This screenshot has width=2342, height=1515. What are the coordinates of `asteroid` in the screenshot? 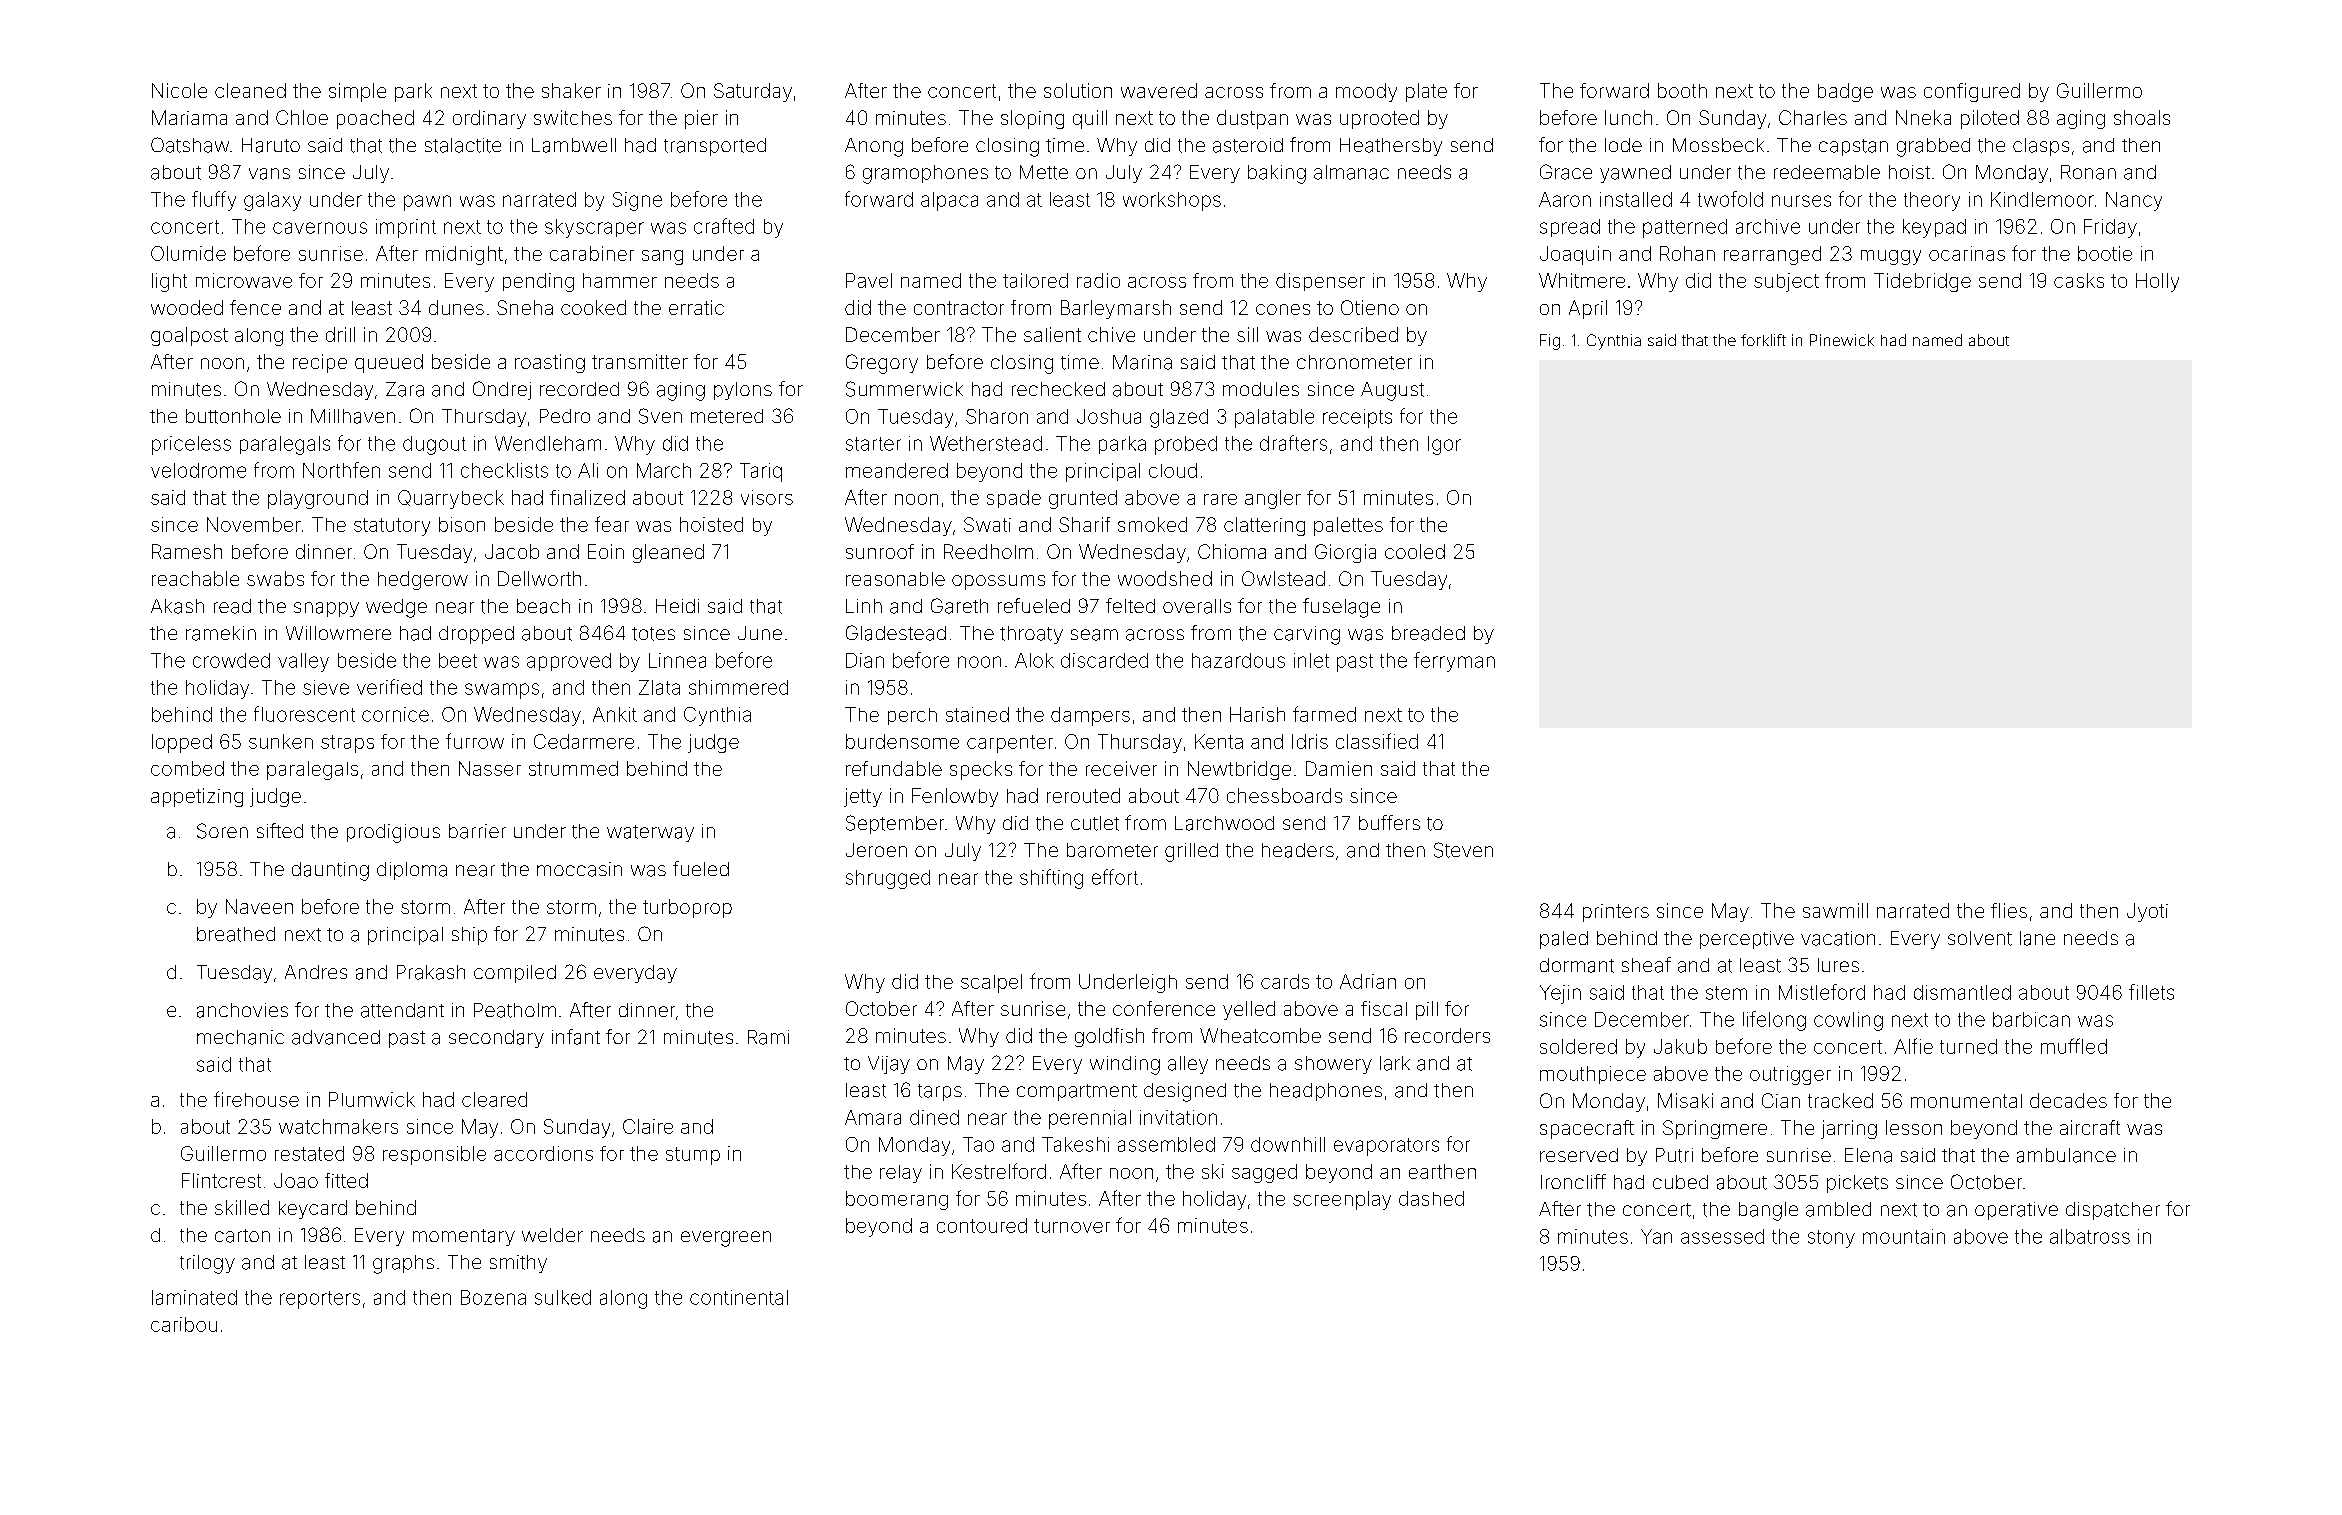 It's located at (1248, 145).
